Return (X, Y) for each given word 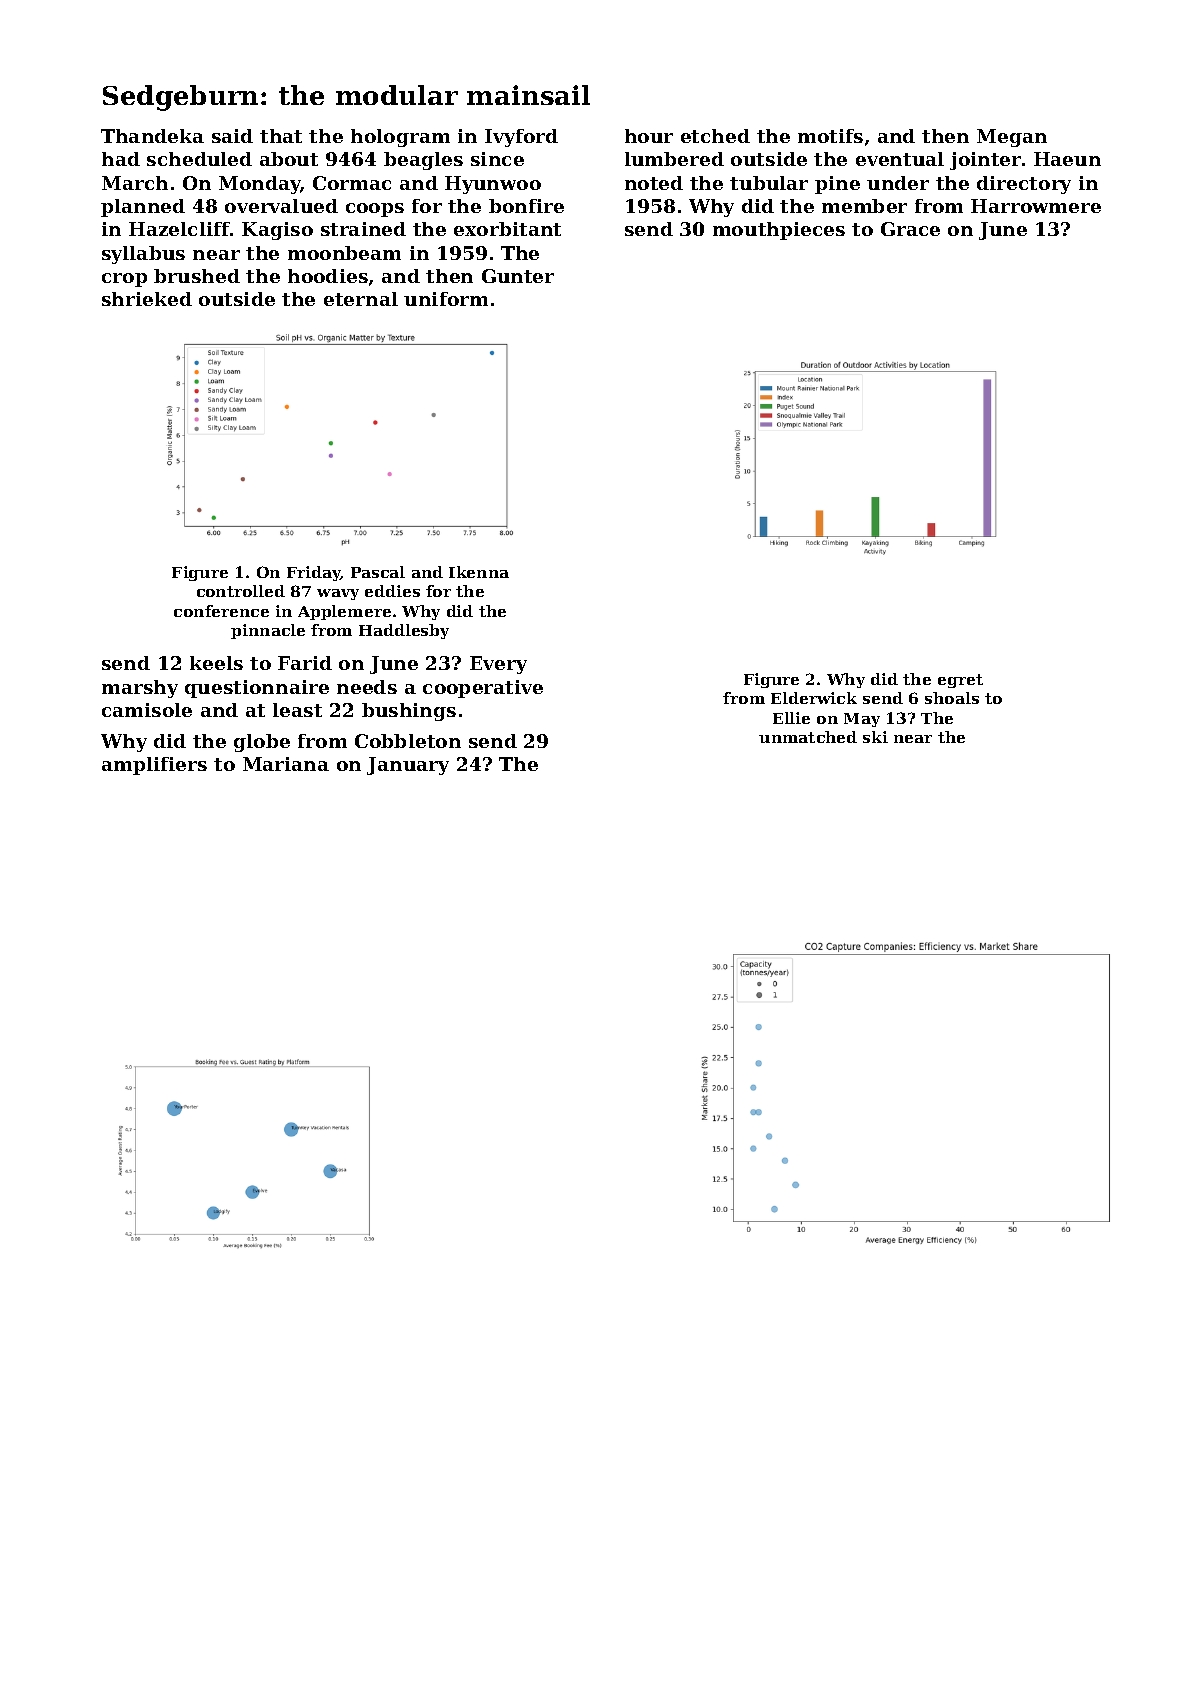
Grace (910, 229)
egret (960, 681)
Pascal (378, 572)
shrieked (147, 299)
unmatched (808, 737)
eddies (392, 591)
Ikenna (479, 572)
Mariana (286, 764)
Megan (1012, 138)
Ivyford (521, 138)
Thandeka (152, 136)
